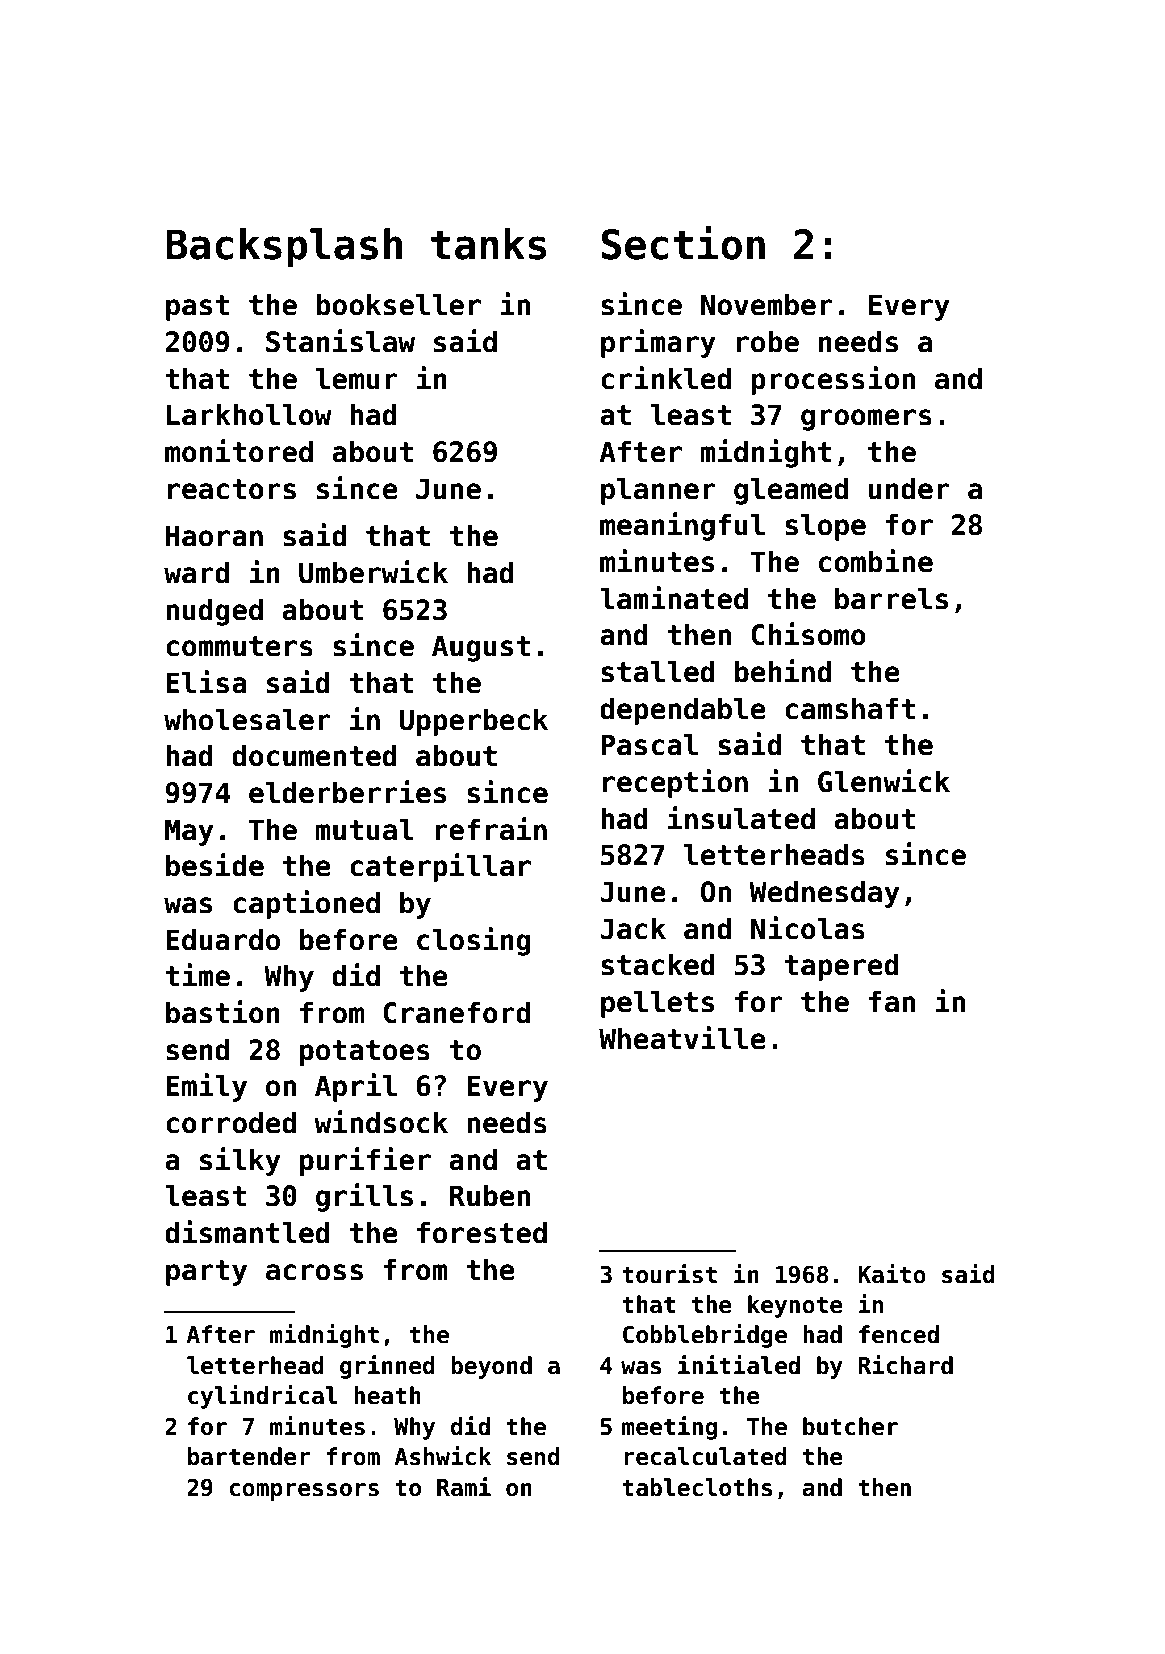 The image size is (1165, 1654). I want to click on meeting, so click(669, 1428).
